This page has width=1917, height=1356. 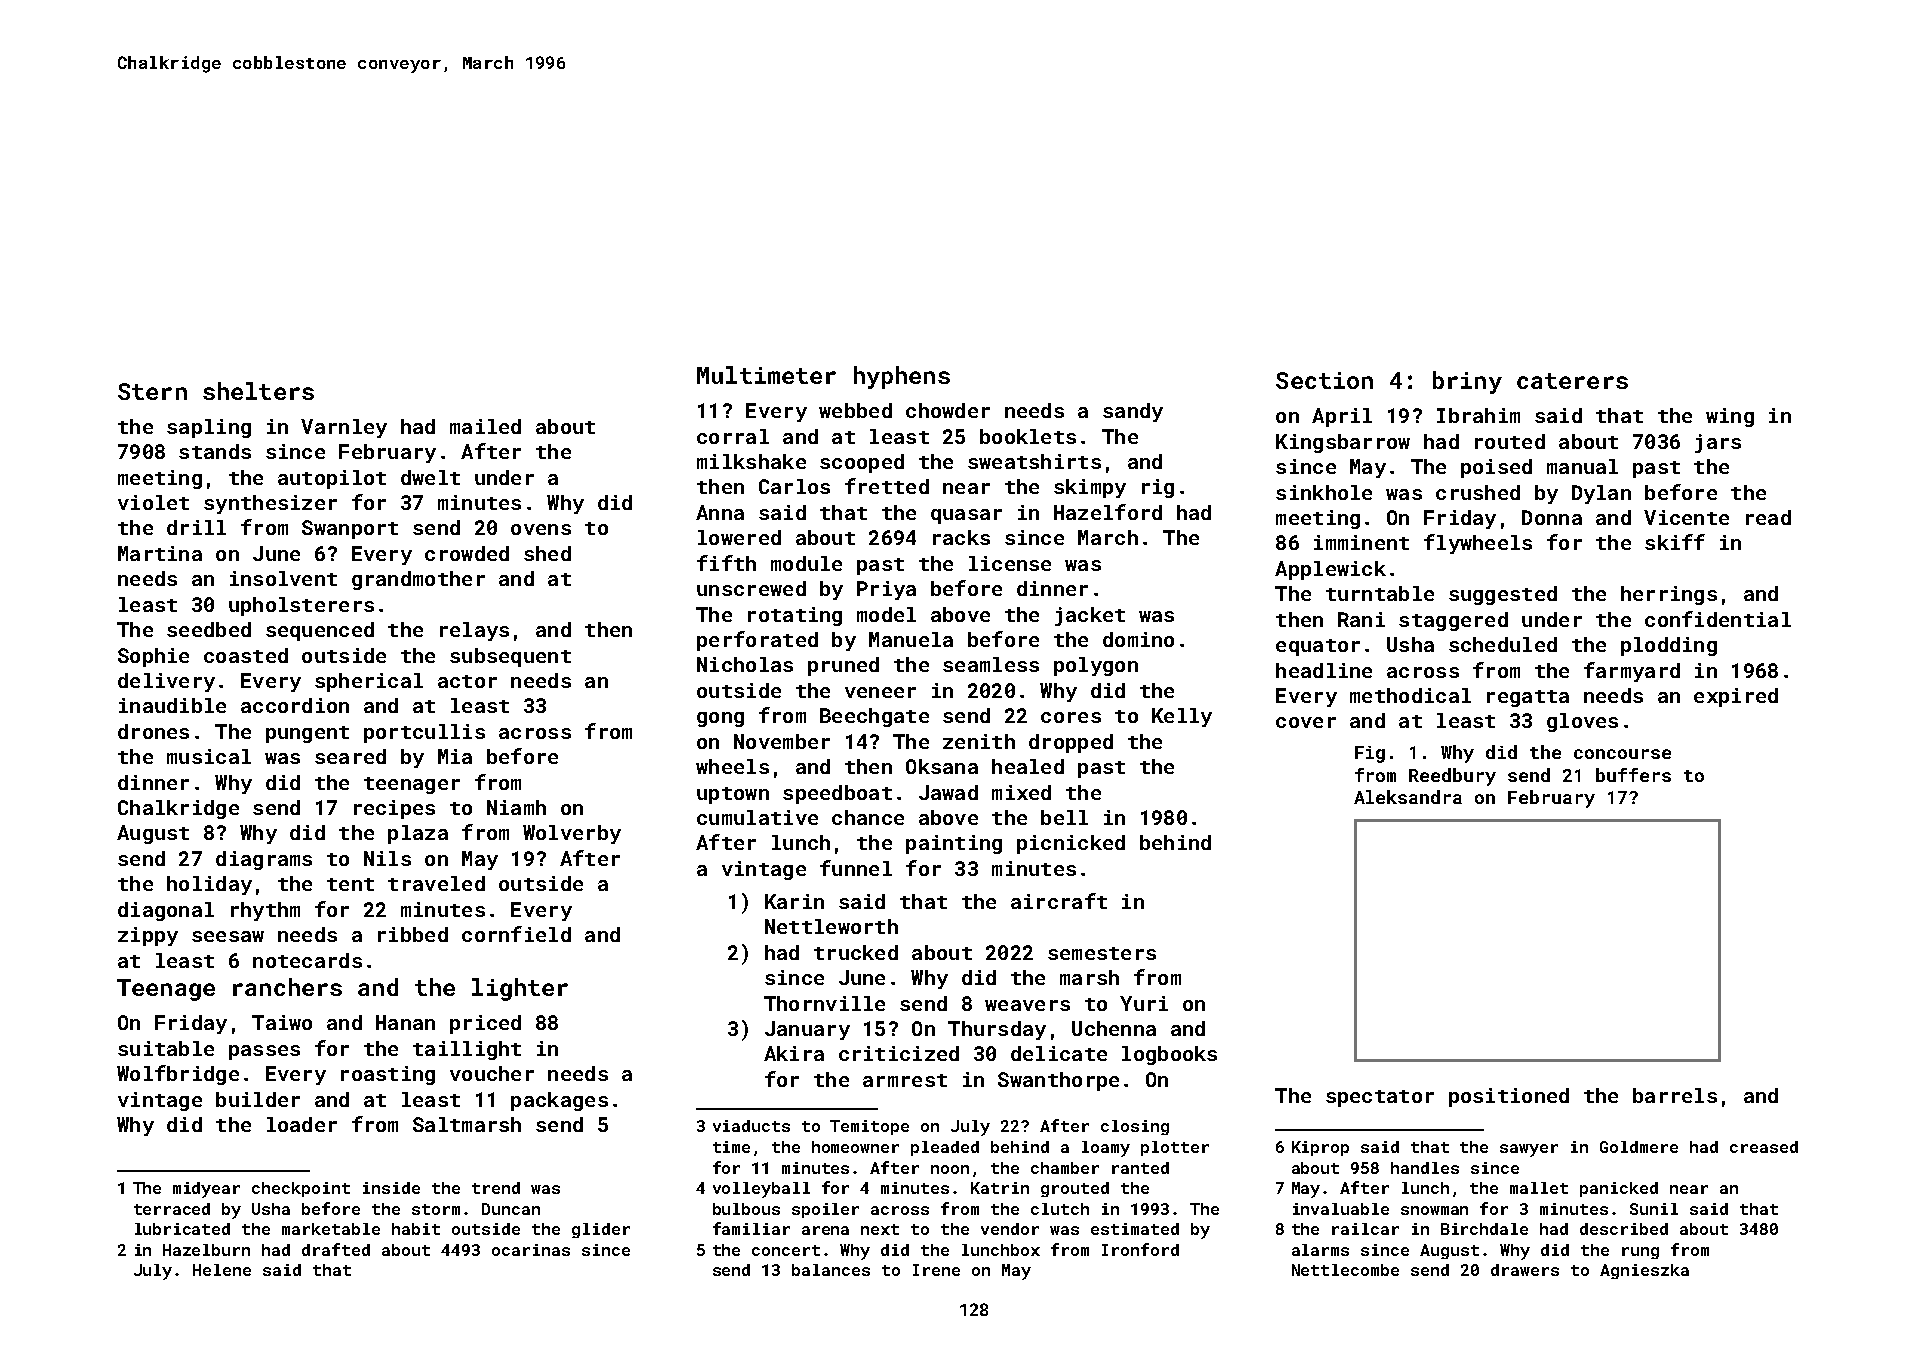 What do you see at coordinates (166, 911) in the page?
I see `diagonal` at bounding box center [166, 911].
